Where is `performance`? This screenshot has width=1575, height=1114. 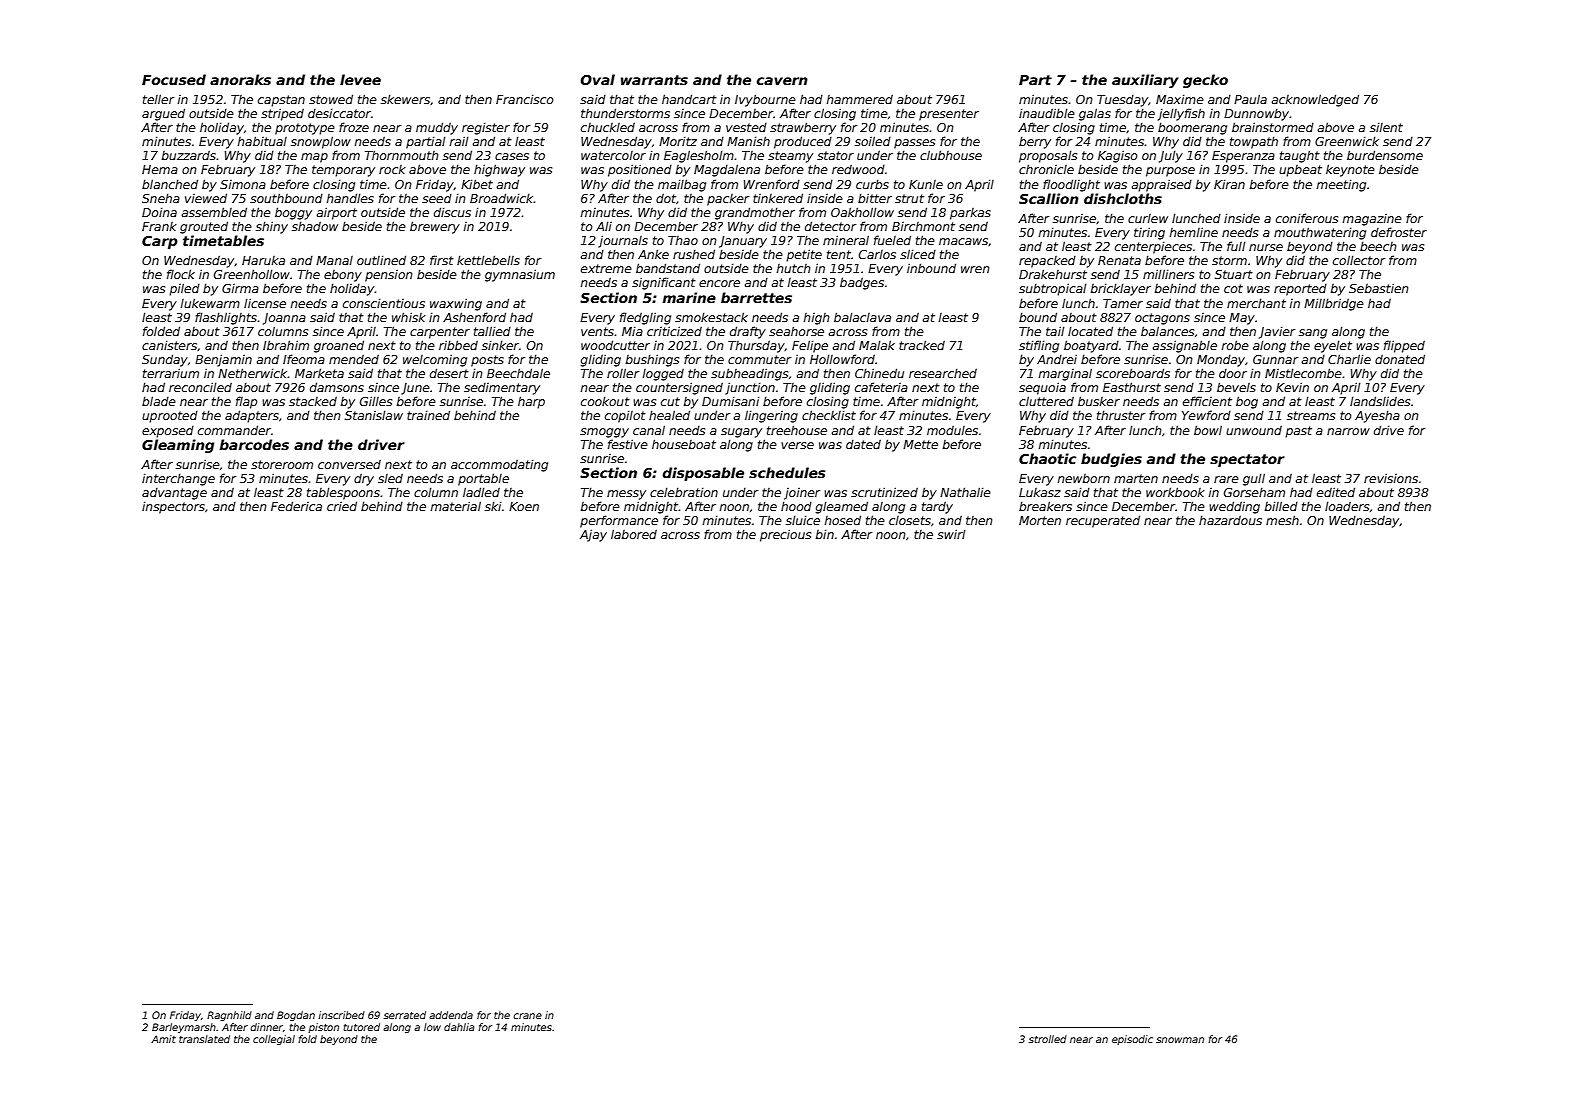 performance is located at coordinates (619, 521).
